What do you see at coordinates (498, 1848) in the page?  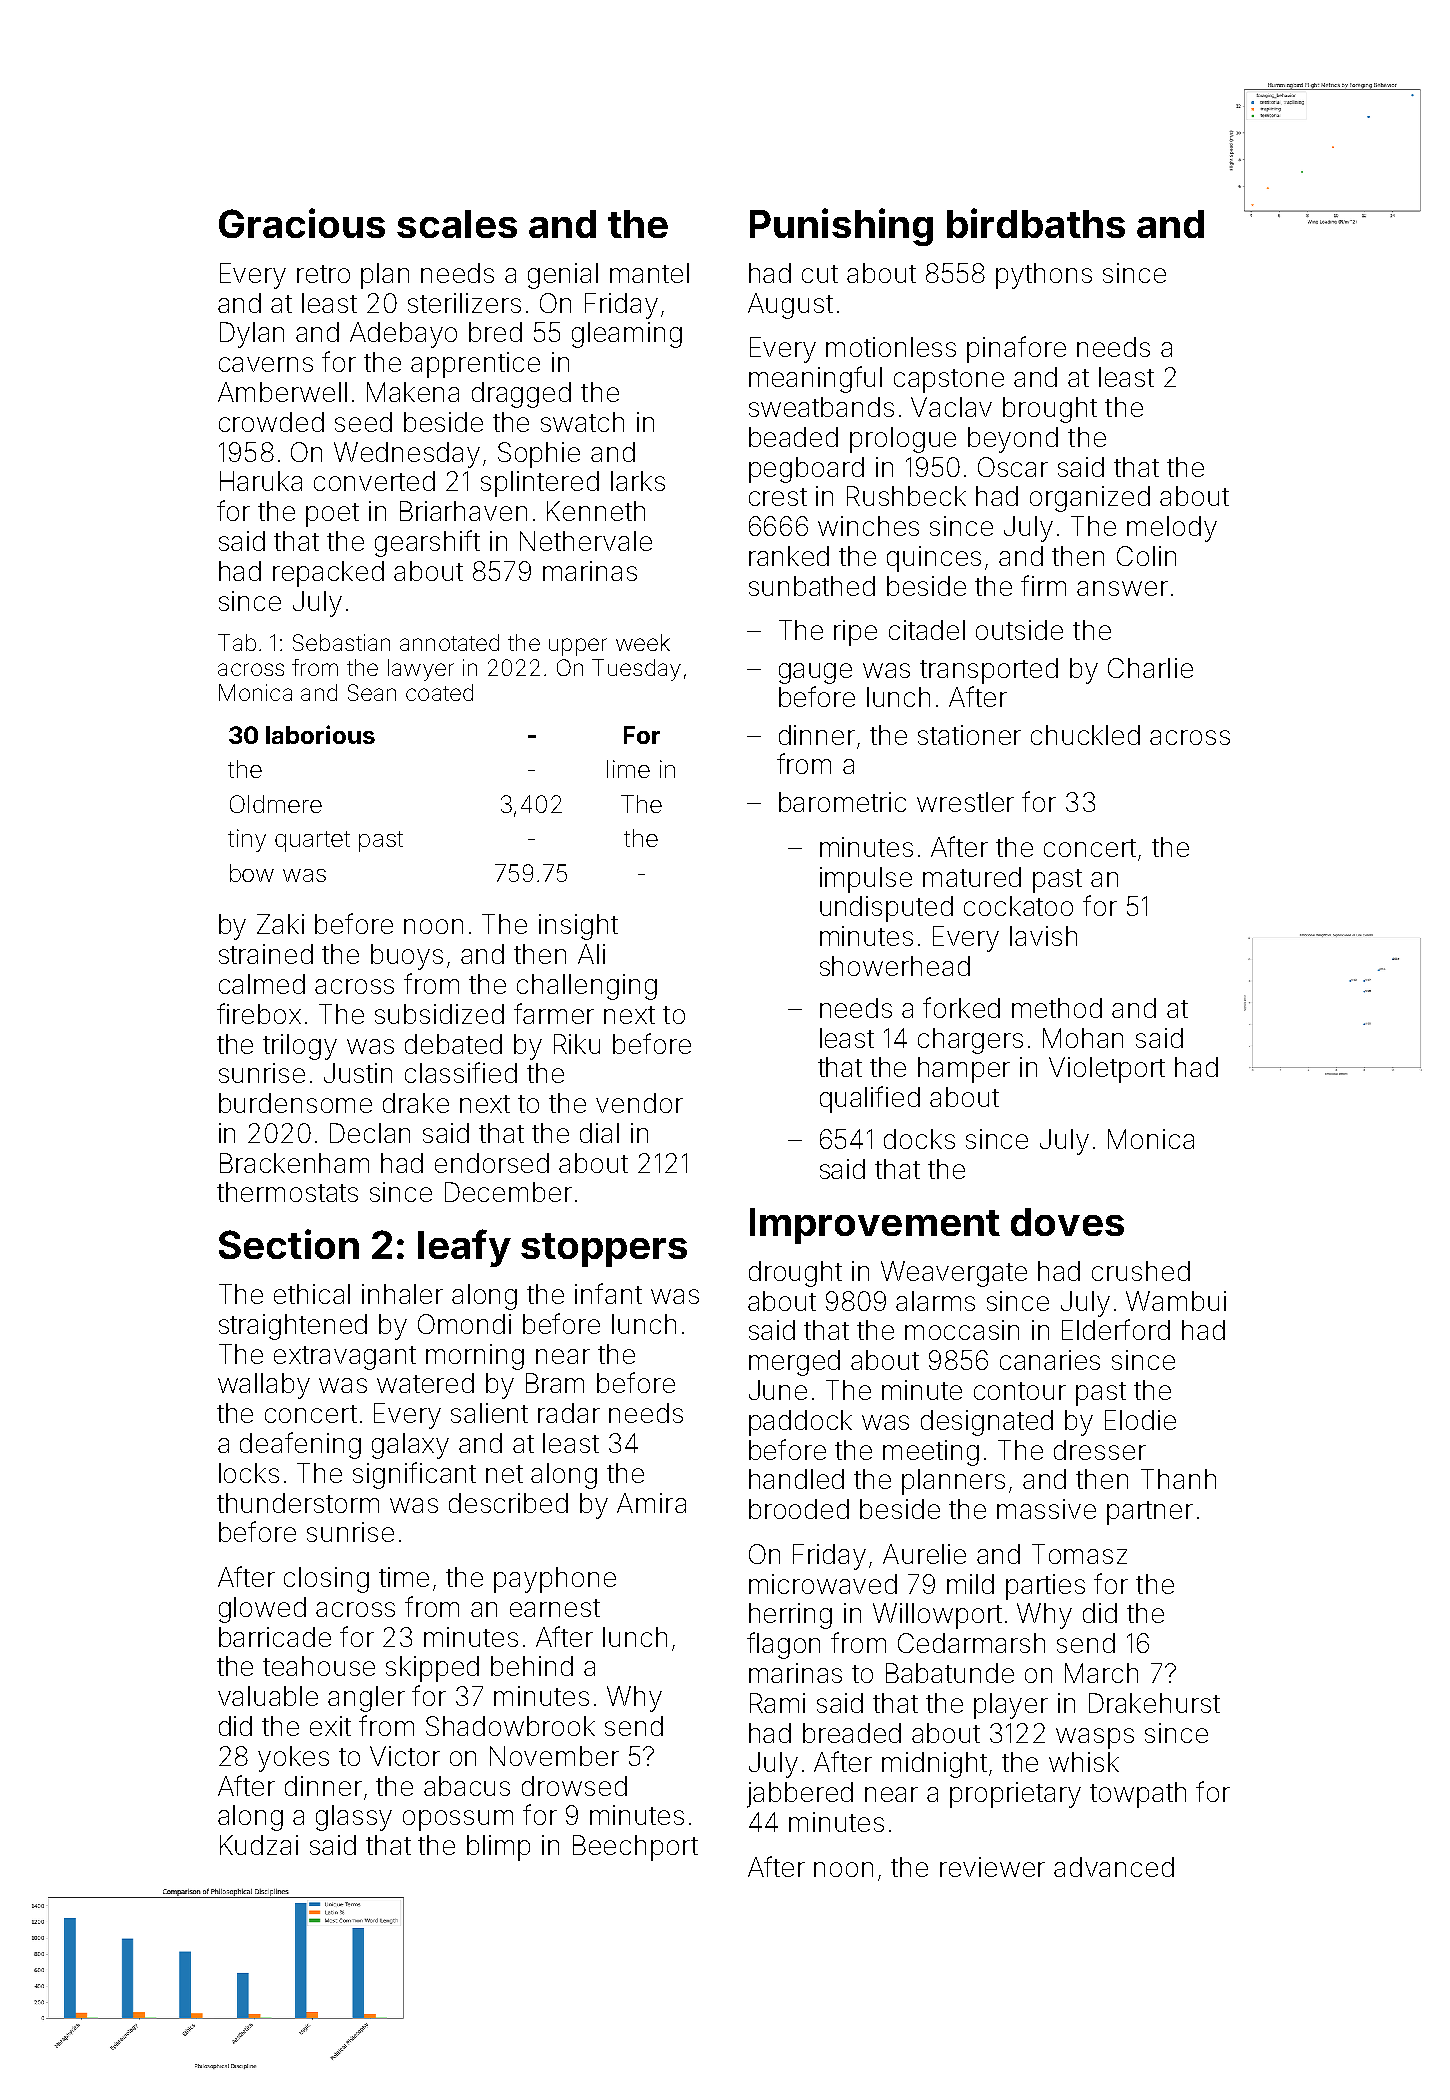 I see `blimp` at bounding box center [498, 1848].
